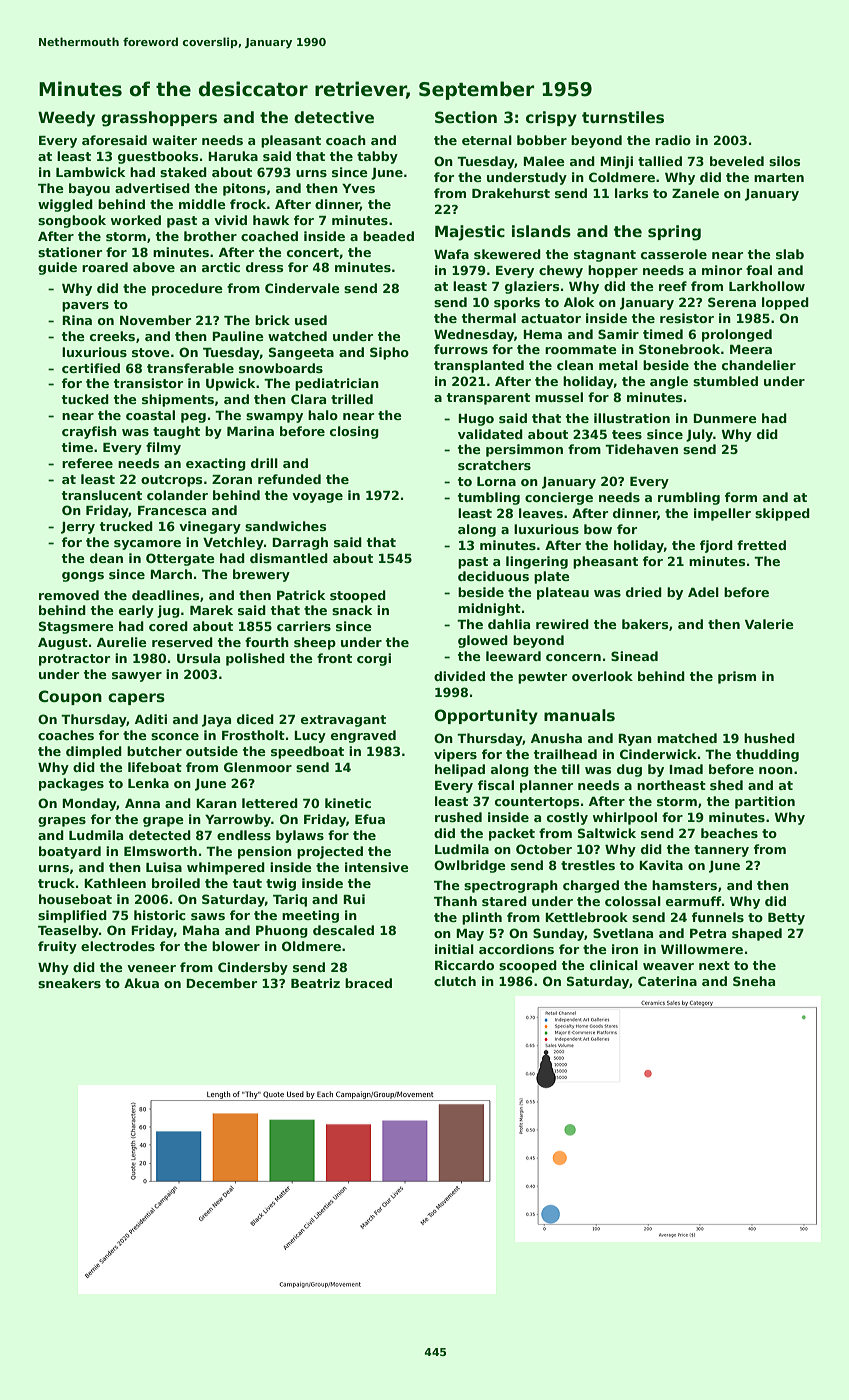  I want to click on slab, so click(790, 254).
